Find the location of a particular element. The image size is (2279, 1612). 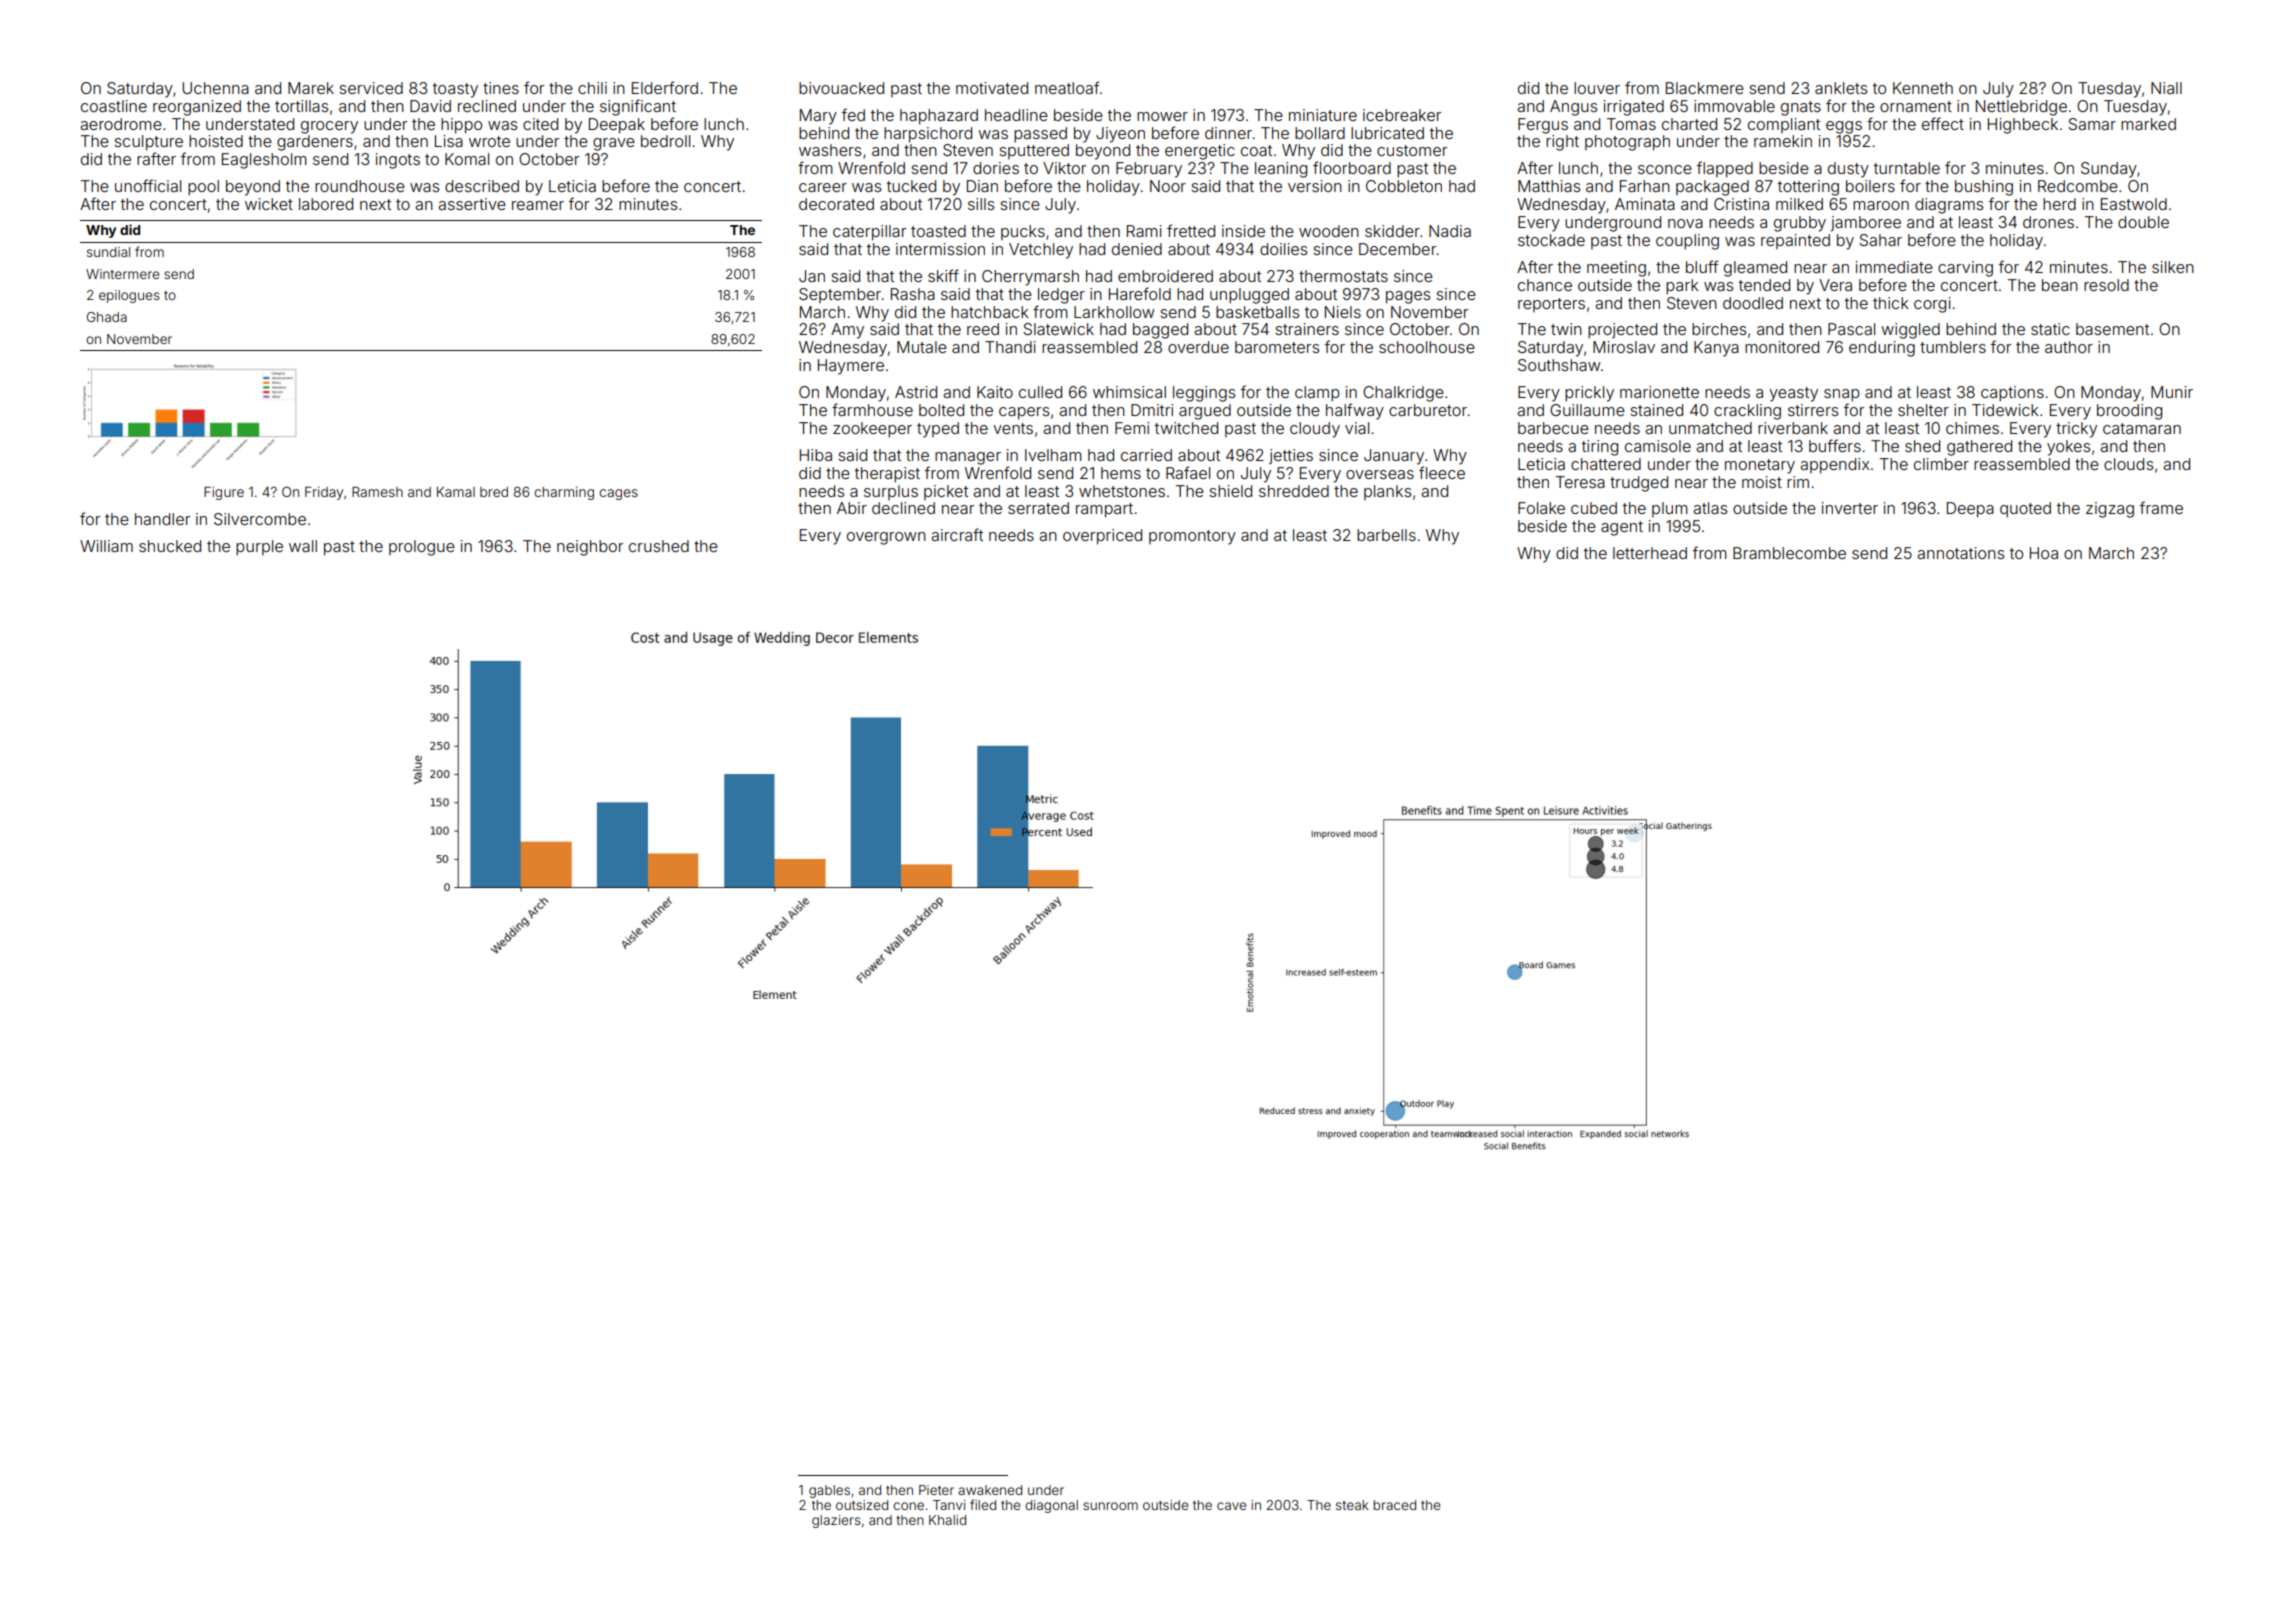

overgrown is located at coordinates (886, 538).
